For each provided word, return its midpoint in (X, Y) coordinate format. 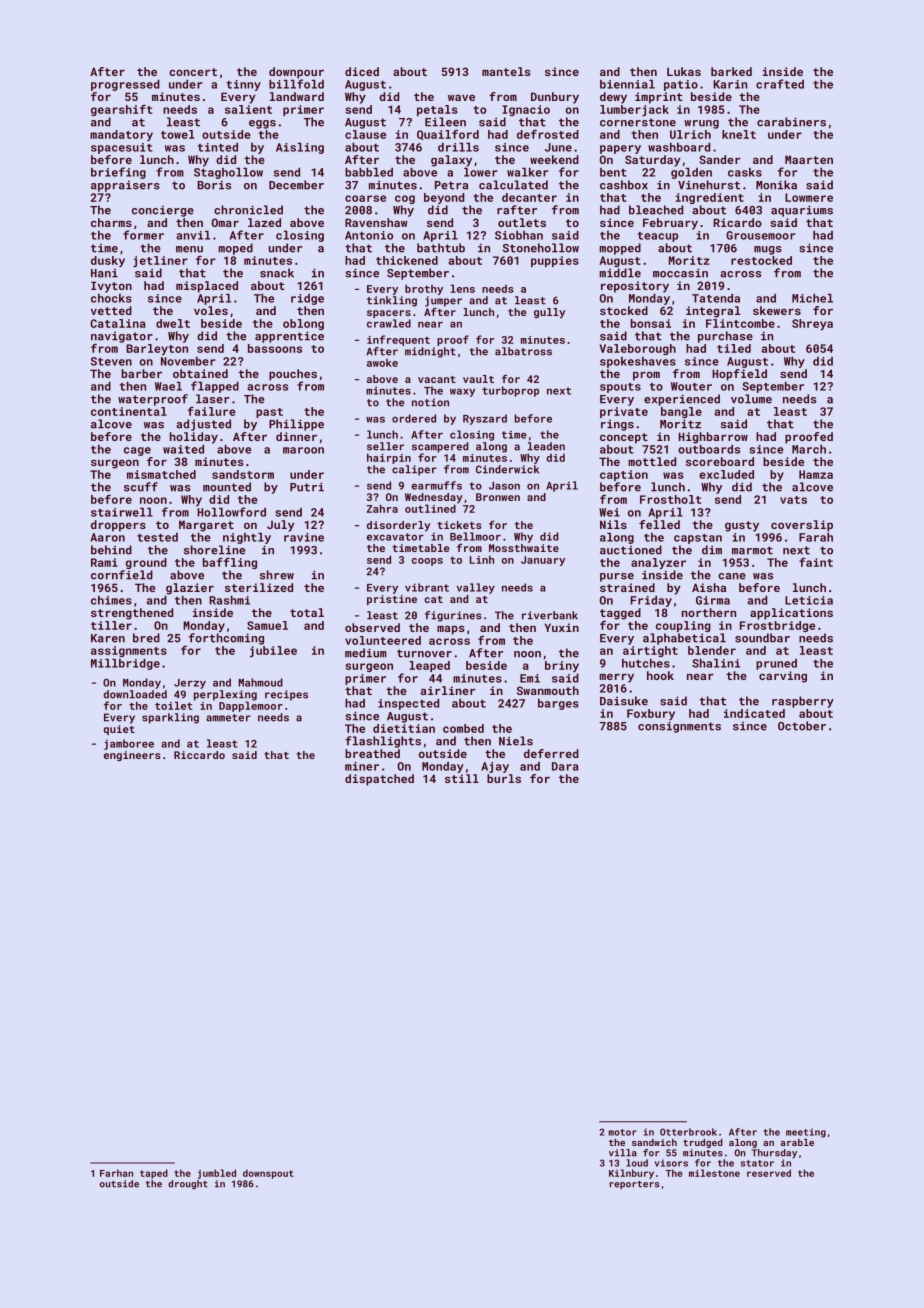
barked (731, 71)
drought (188, 1184)
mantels (506, 71)
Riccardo (199, 755)
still (462, 778)
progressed (125, 85)
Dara (565, 766)
